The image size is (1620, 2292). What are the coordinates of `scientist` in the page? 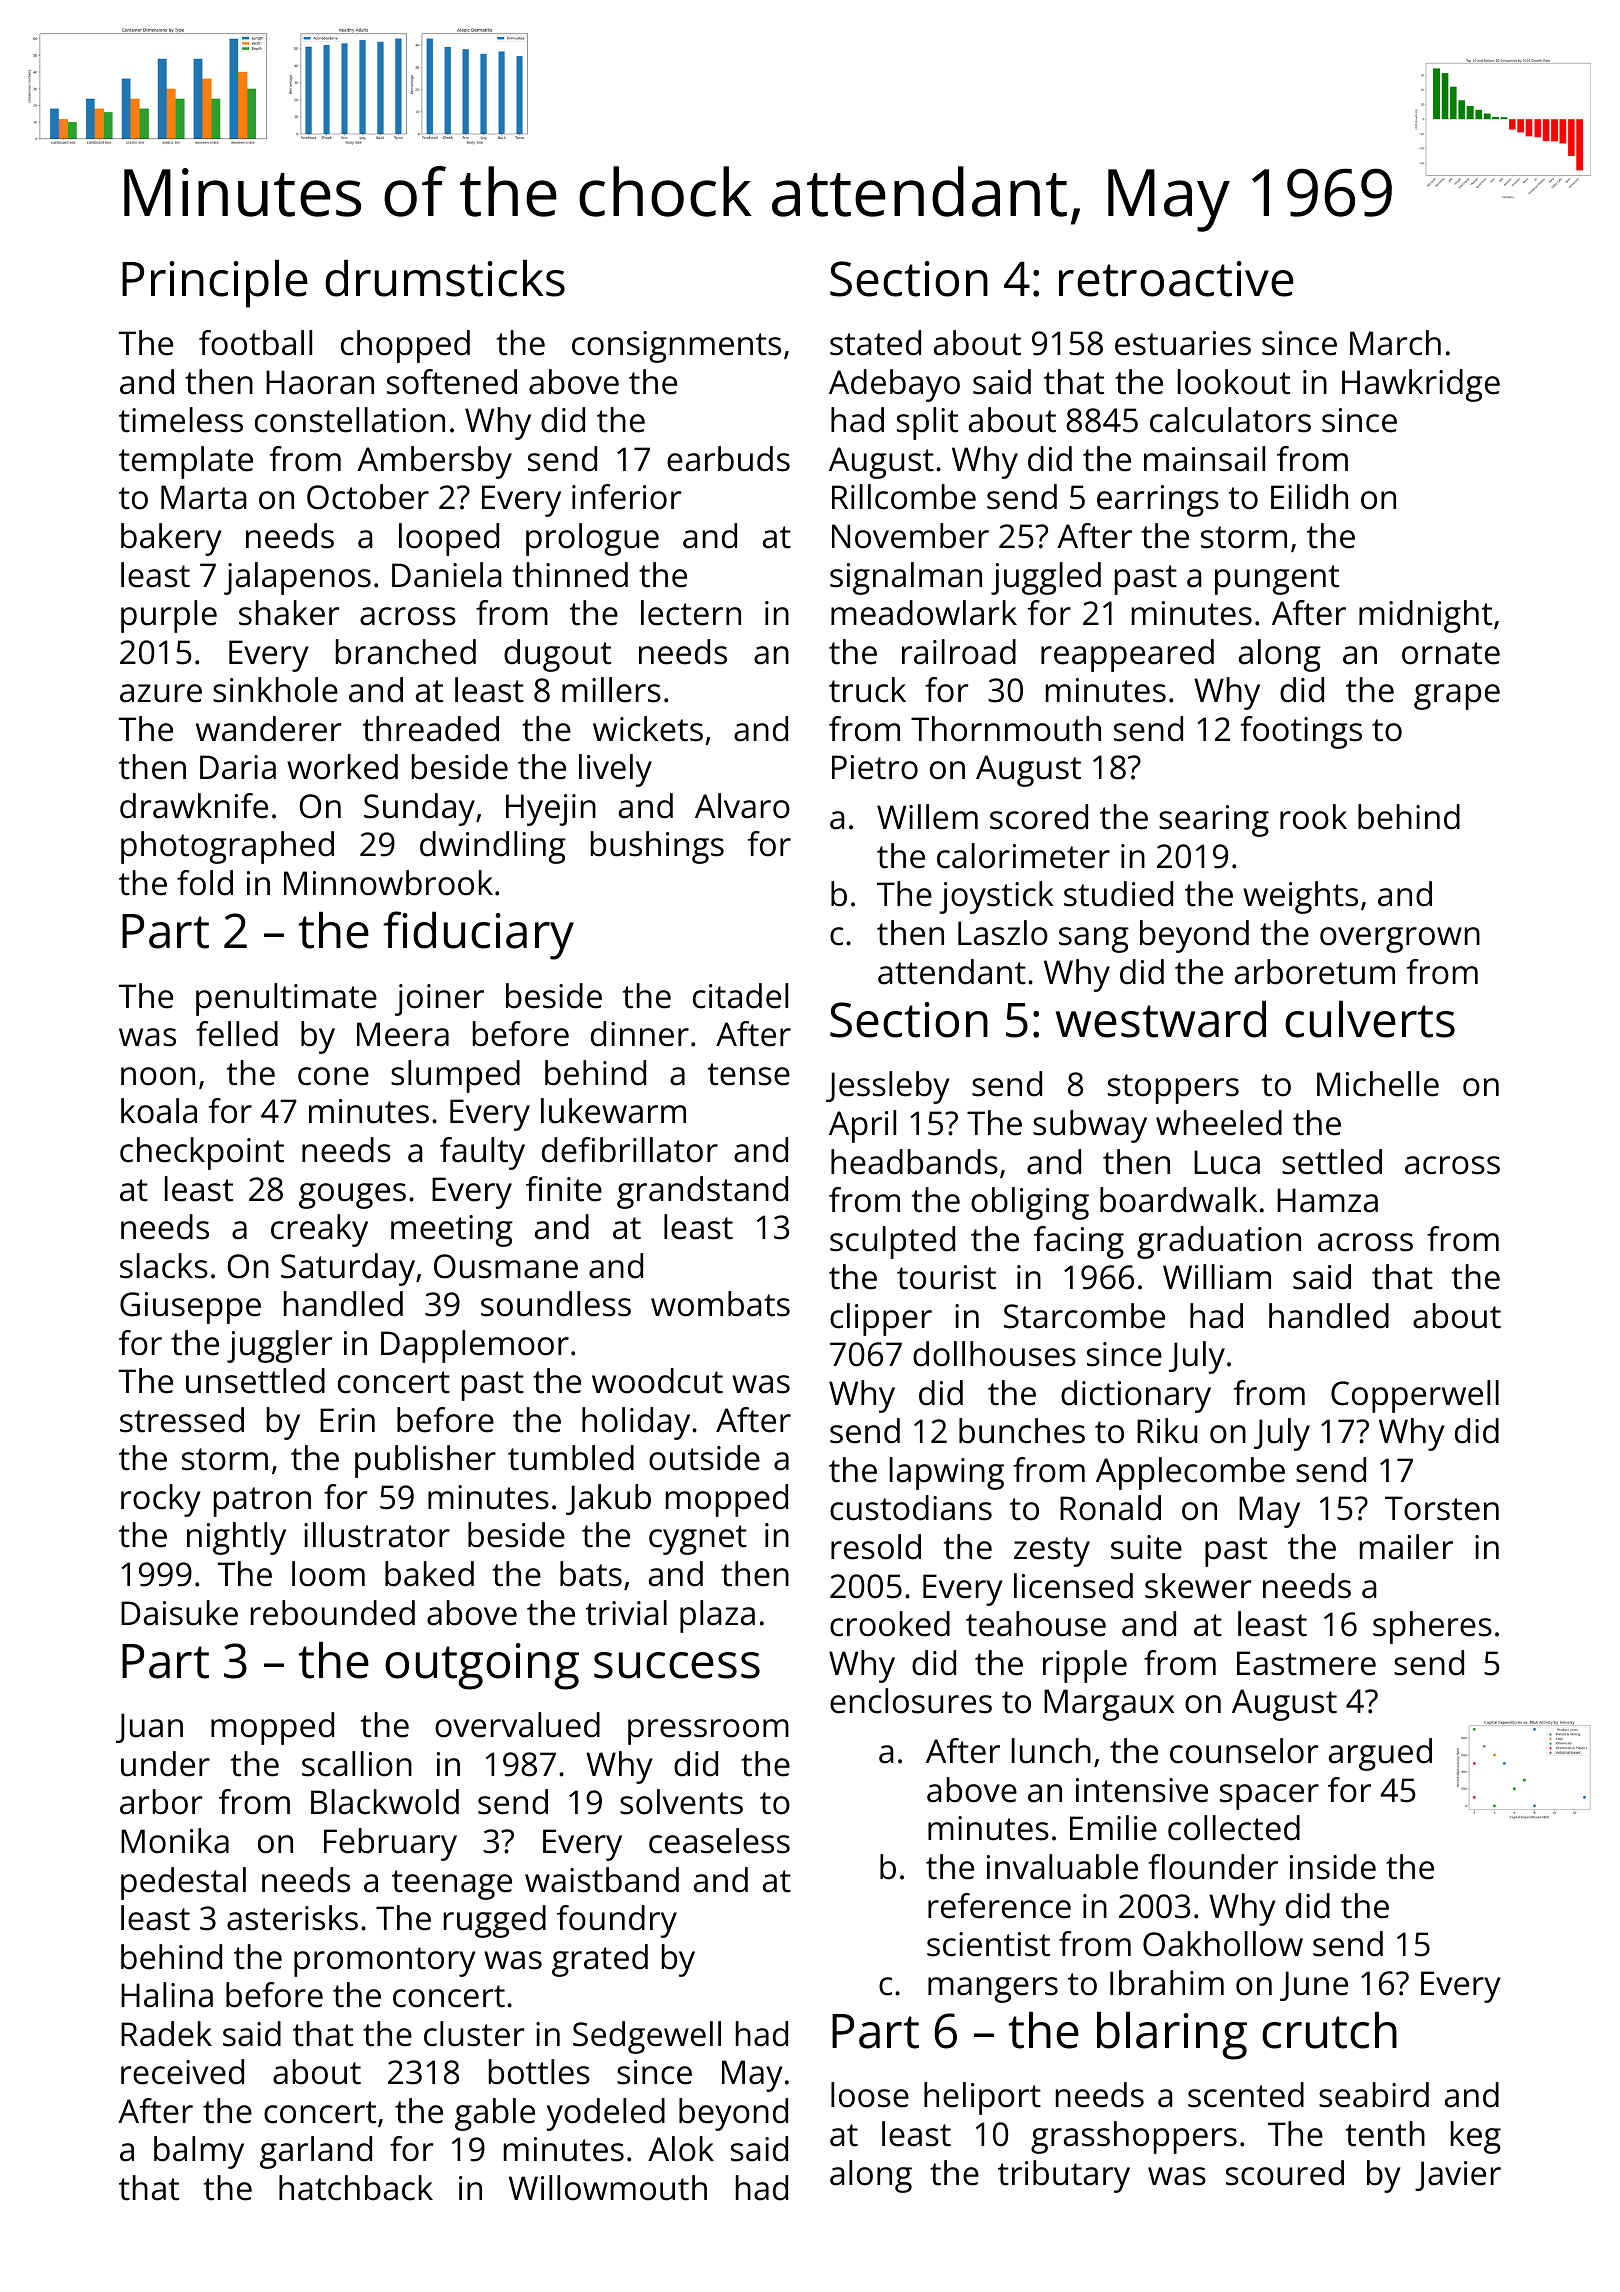 It's located at (988, 1944).
